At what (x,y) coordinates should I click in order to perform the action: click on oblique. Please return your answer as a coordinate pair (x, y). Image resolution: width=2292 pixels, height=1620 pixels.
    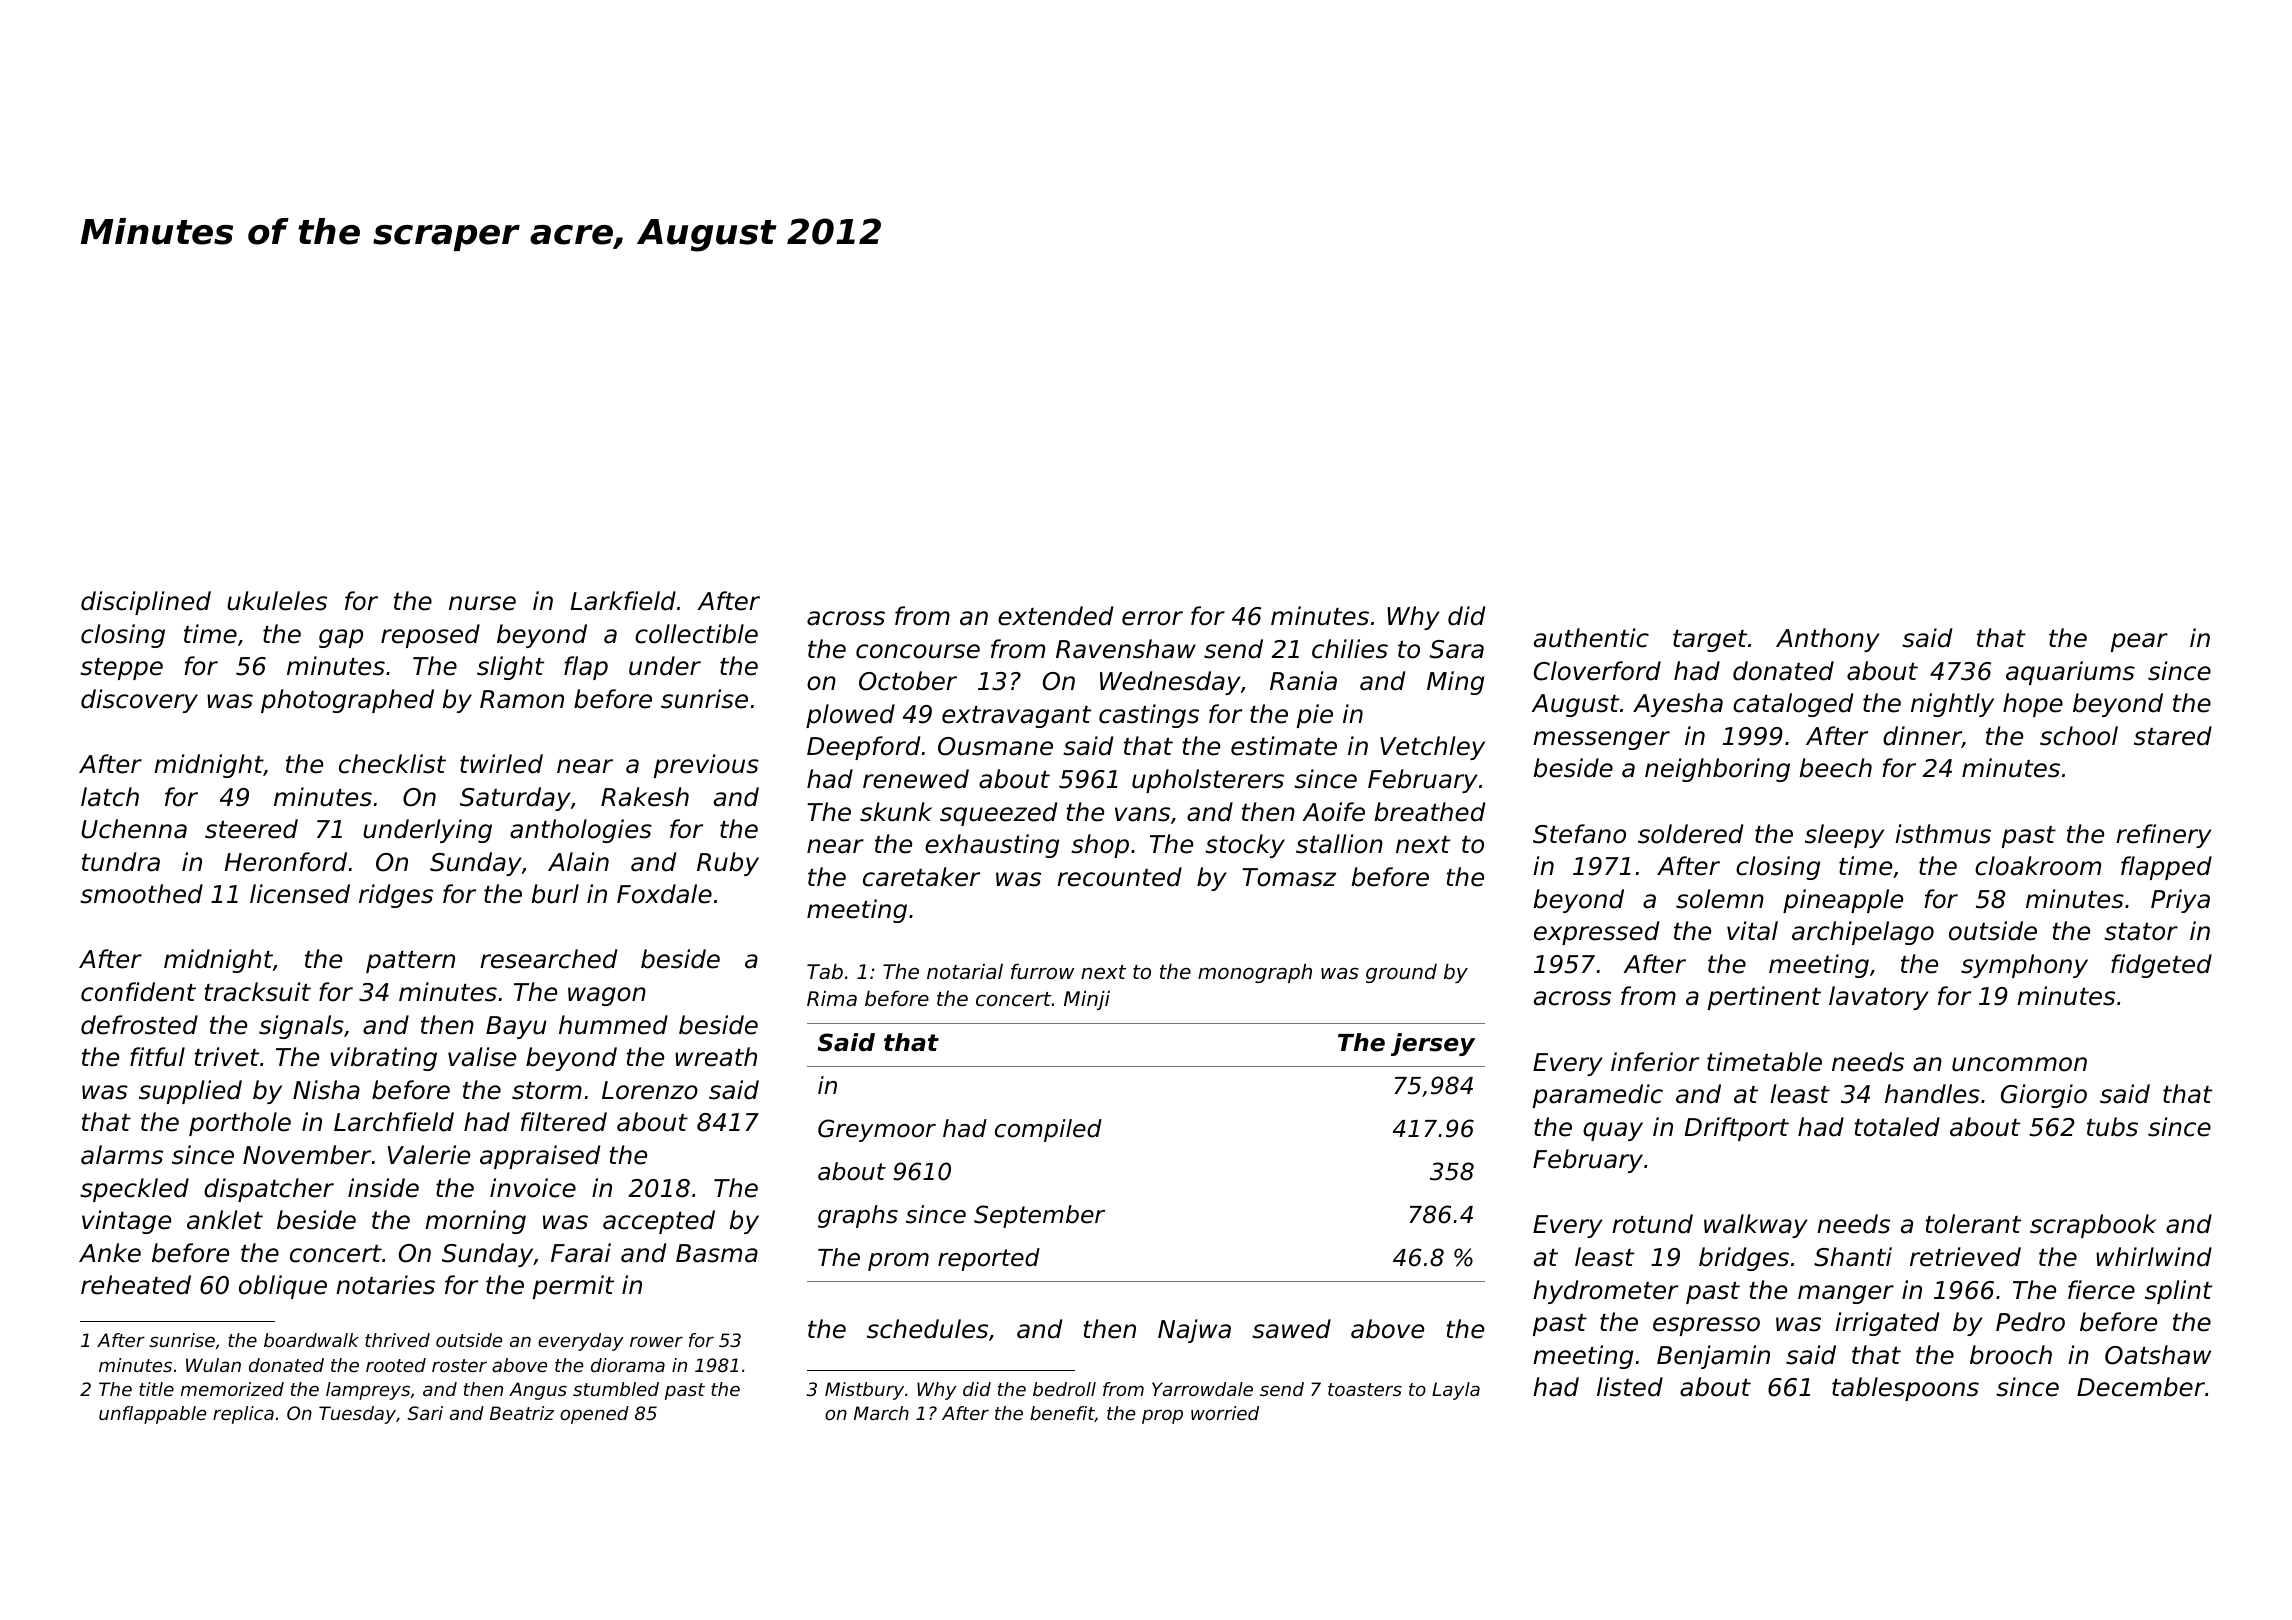
    Looking at the image, I should click on (283, 1287).
